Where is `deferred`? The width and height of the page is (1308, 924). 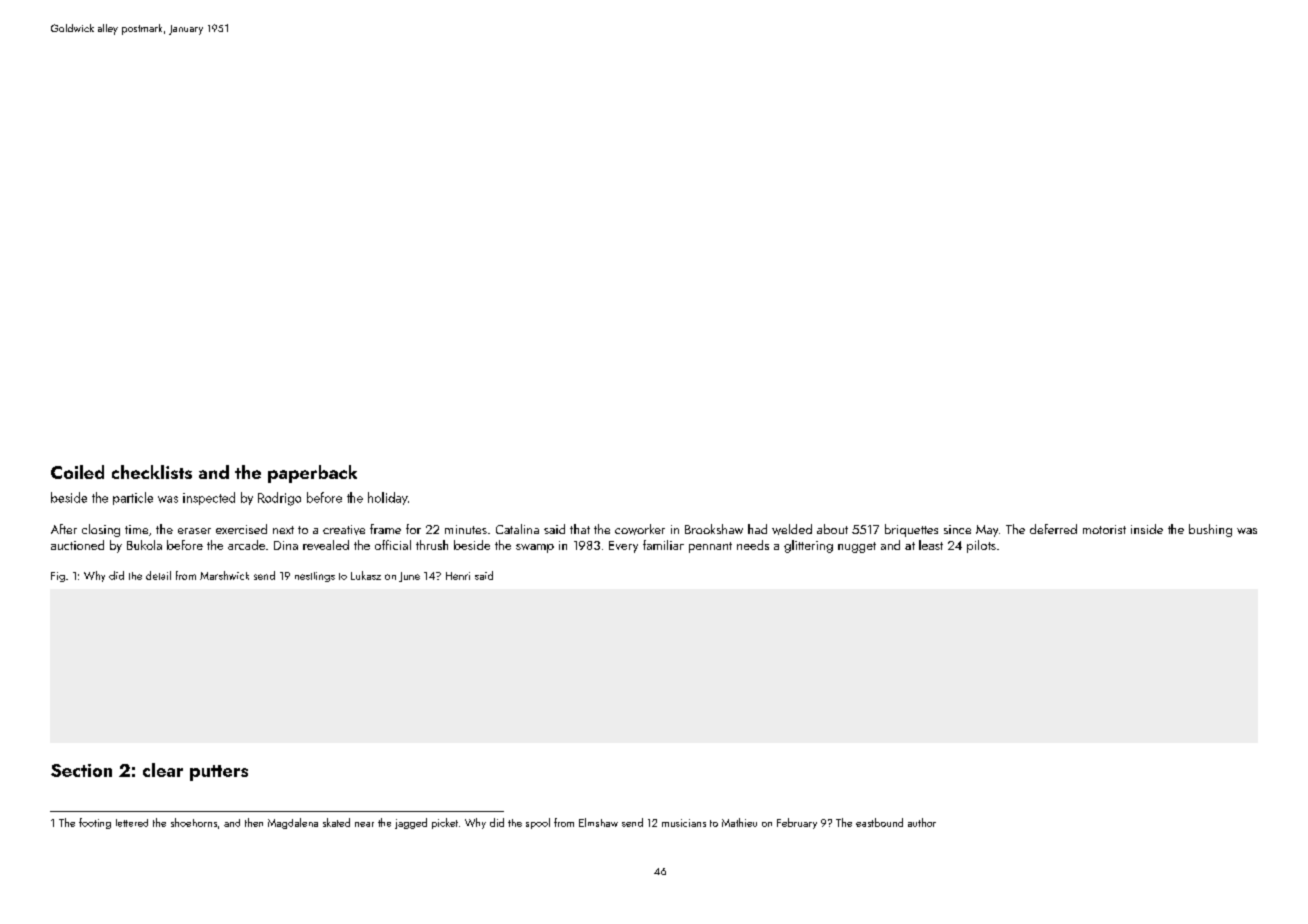
deferred is located at coordinates (1053, 529).
